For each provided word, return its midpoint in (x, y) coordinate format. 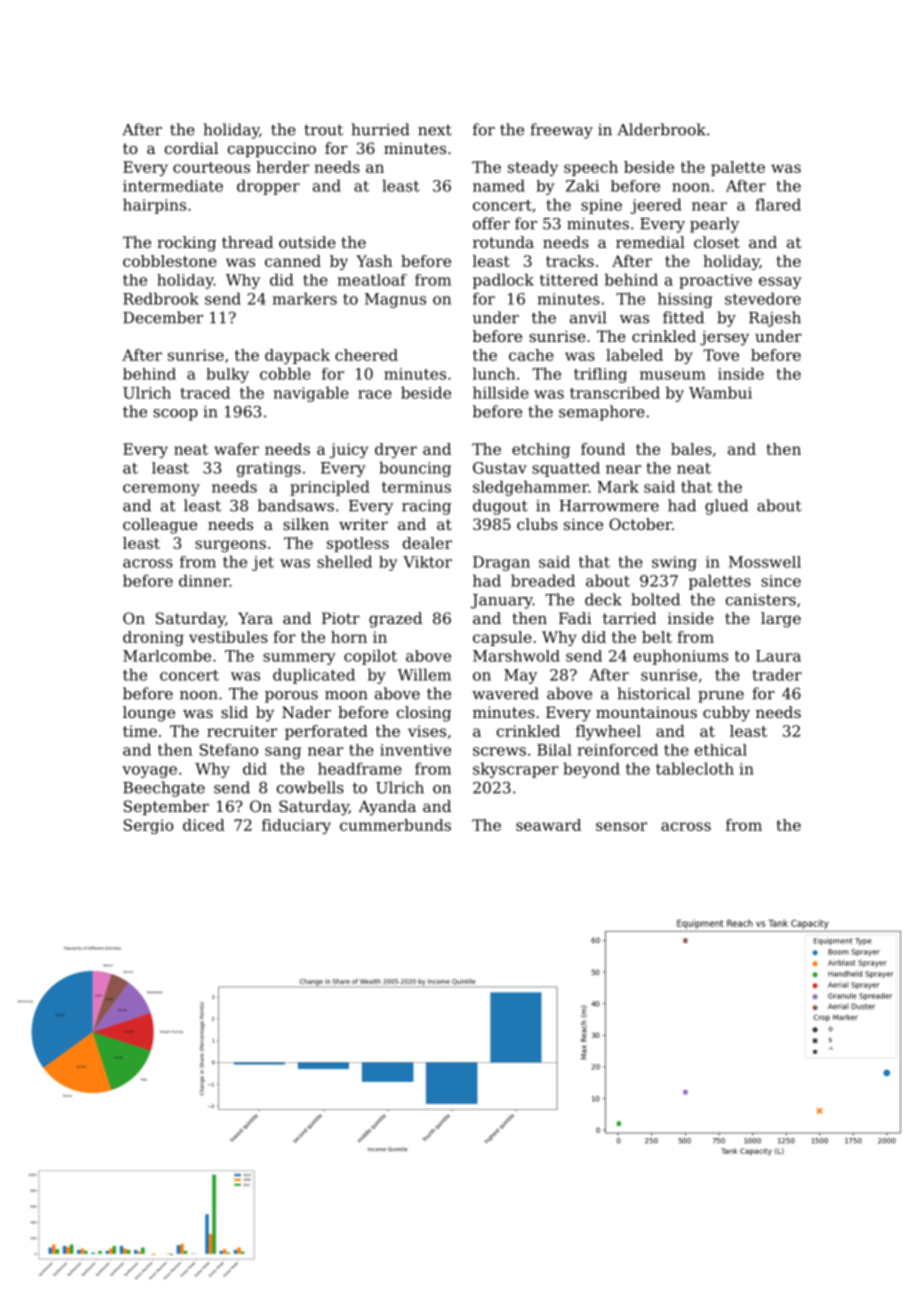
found (603, 449)
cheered (366, 355)
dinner (204, 580)
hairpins (154, 206)
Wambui (720, 392)
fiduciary (296, 826)
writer (363, 524)
